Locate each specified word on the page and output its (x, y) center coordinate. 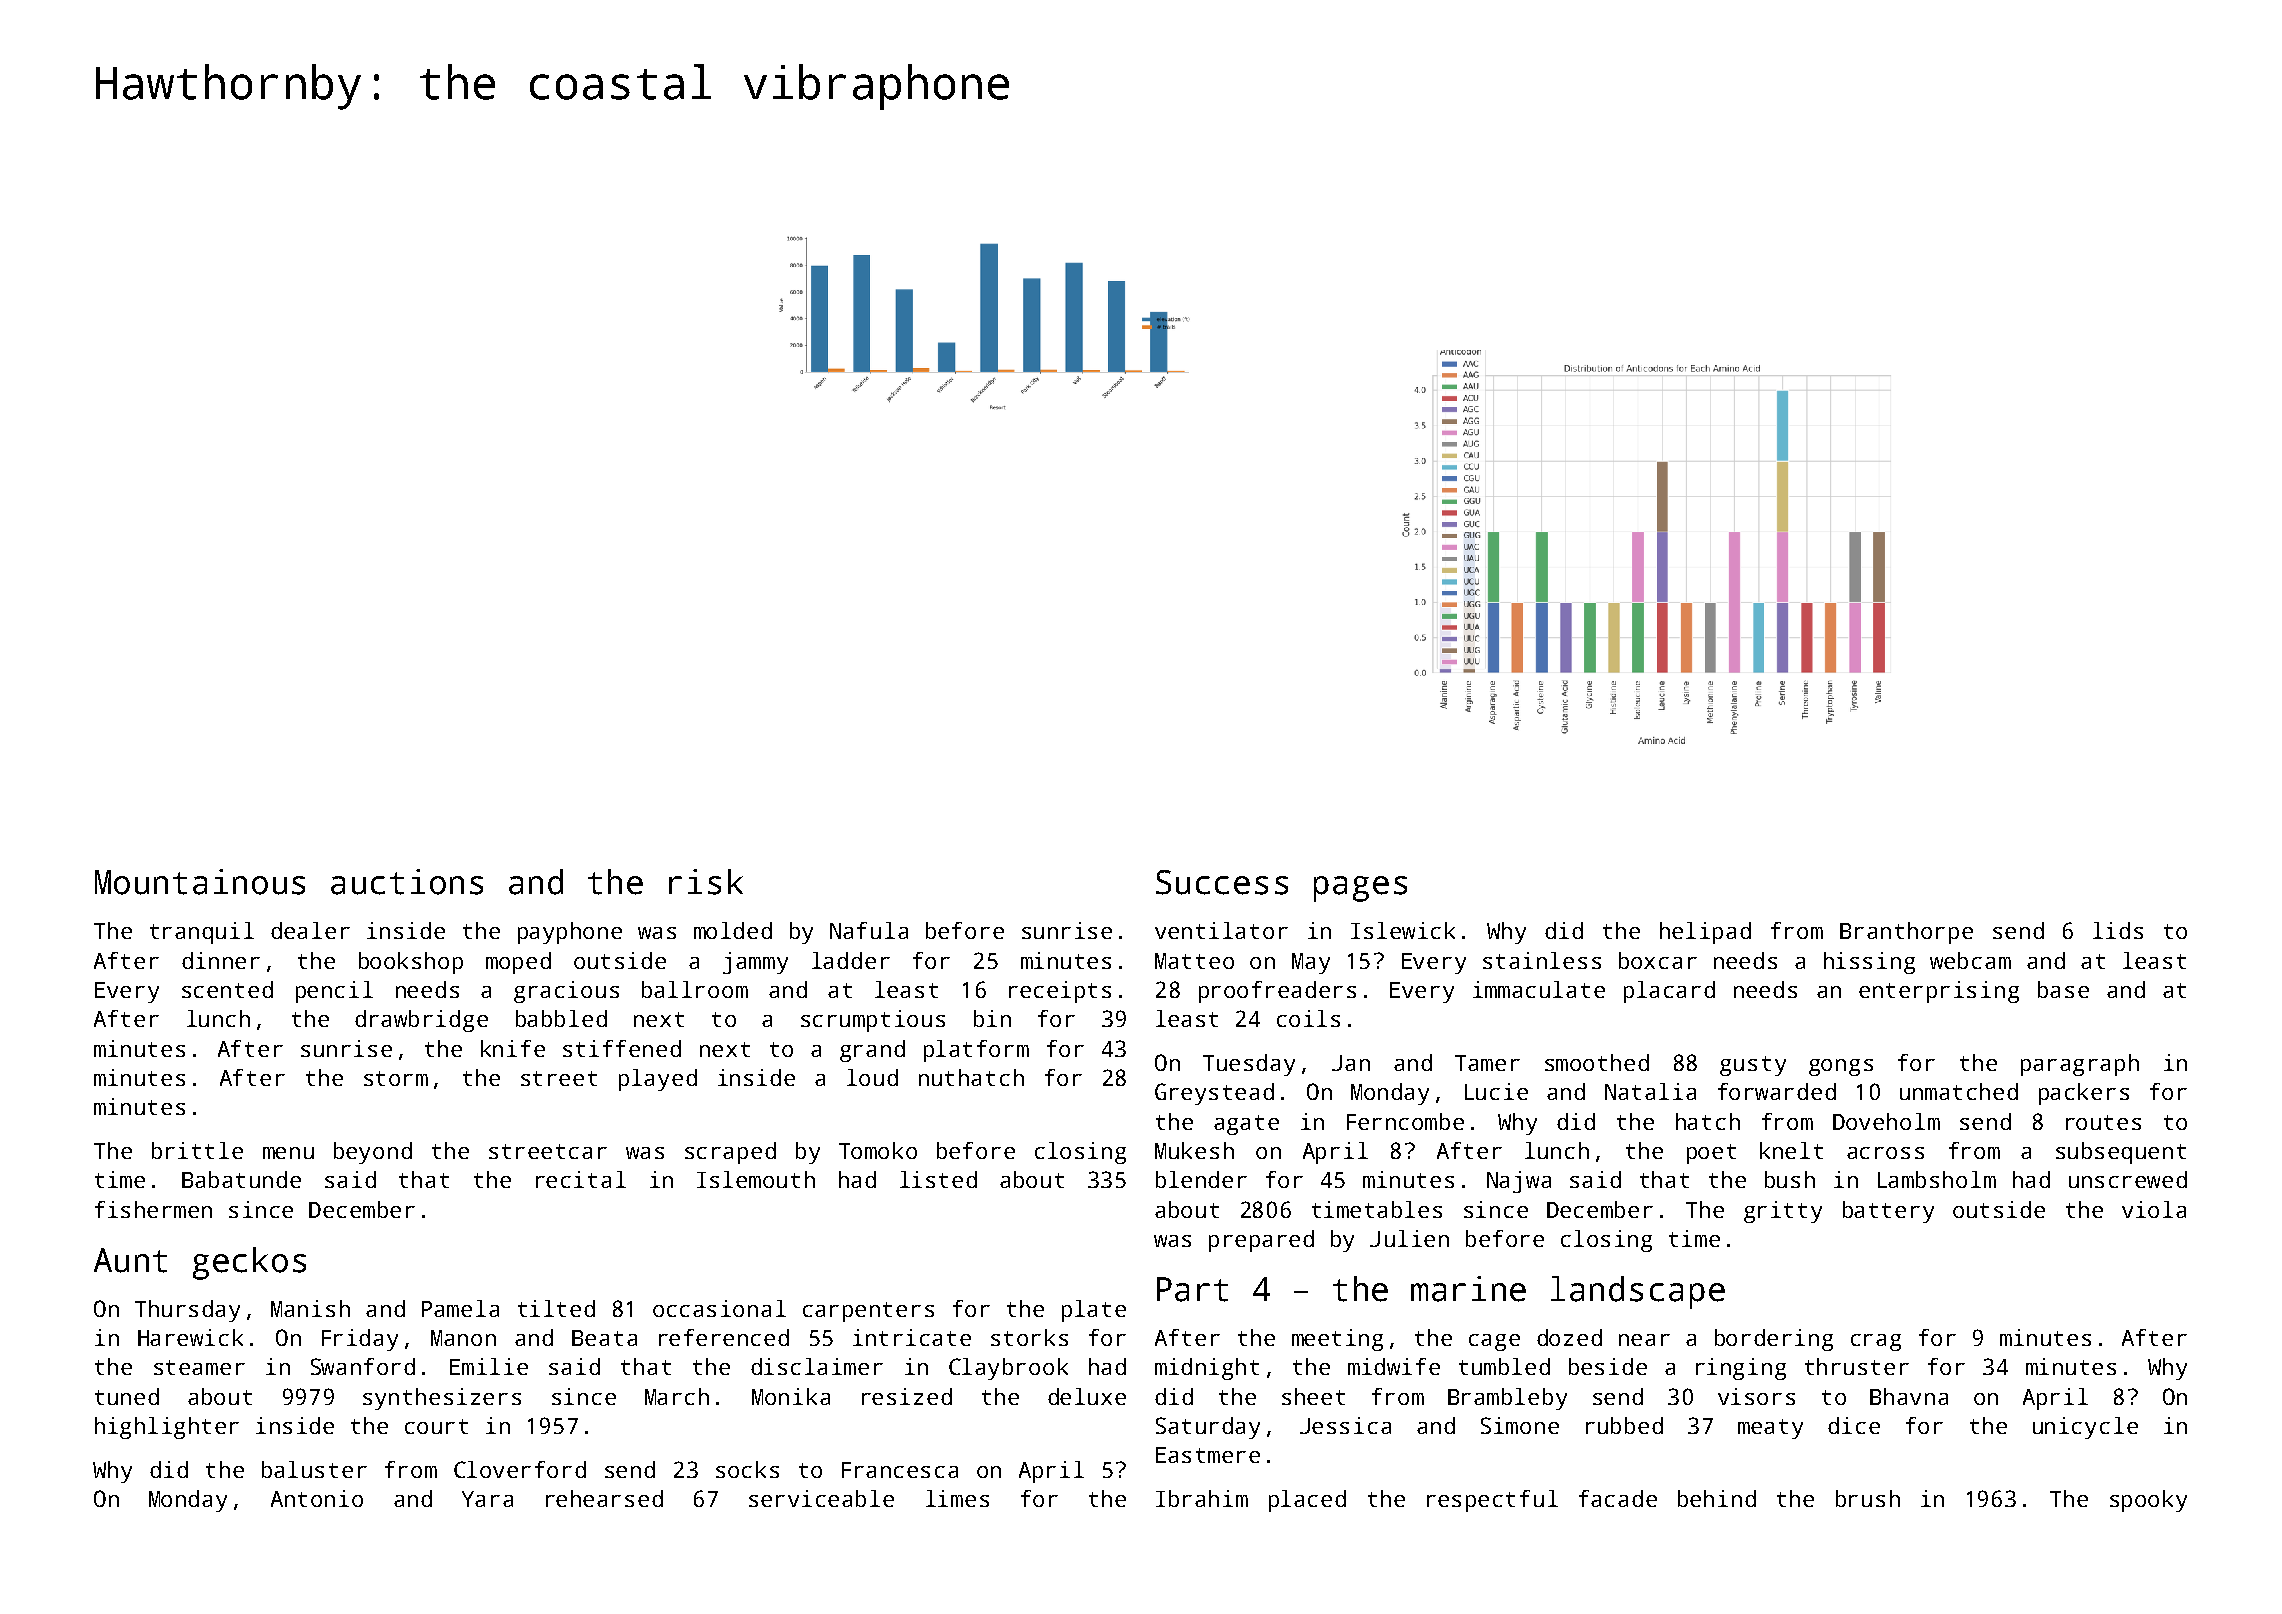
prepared (1261, 1241)
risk (706, 882)
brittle (197, 1150)
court (436, 1426)
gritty (1783, 1212)
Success (1222, 882)
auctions (407, 882)
